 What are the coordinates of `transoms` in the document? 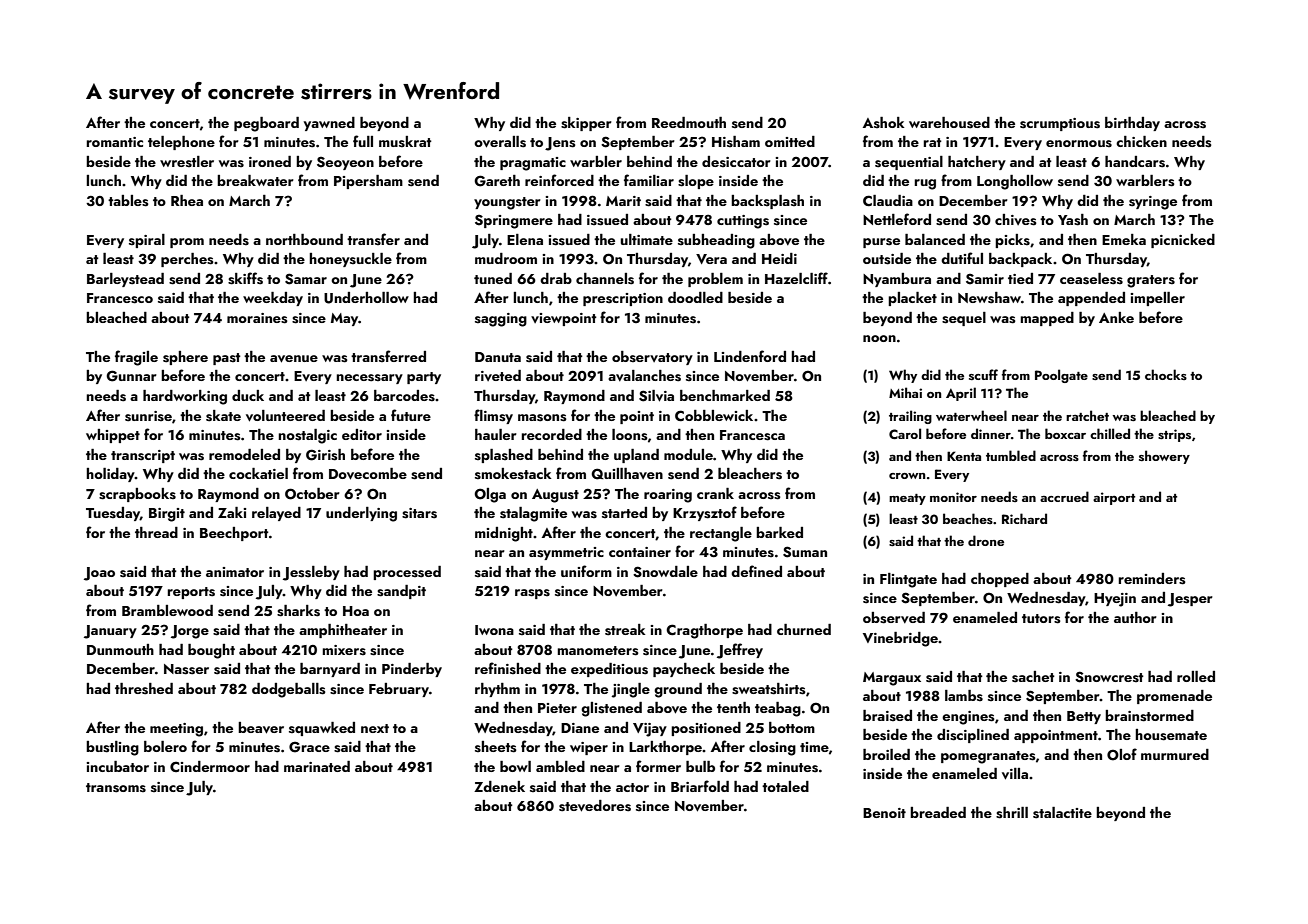 It's located at (116, 788).
